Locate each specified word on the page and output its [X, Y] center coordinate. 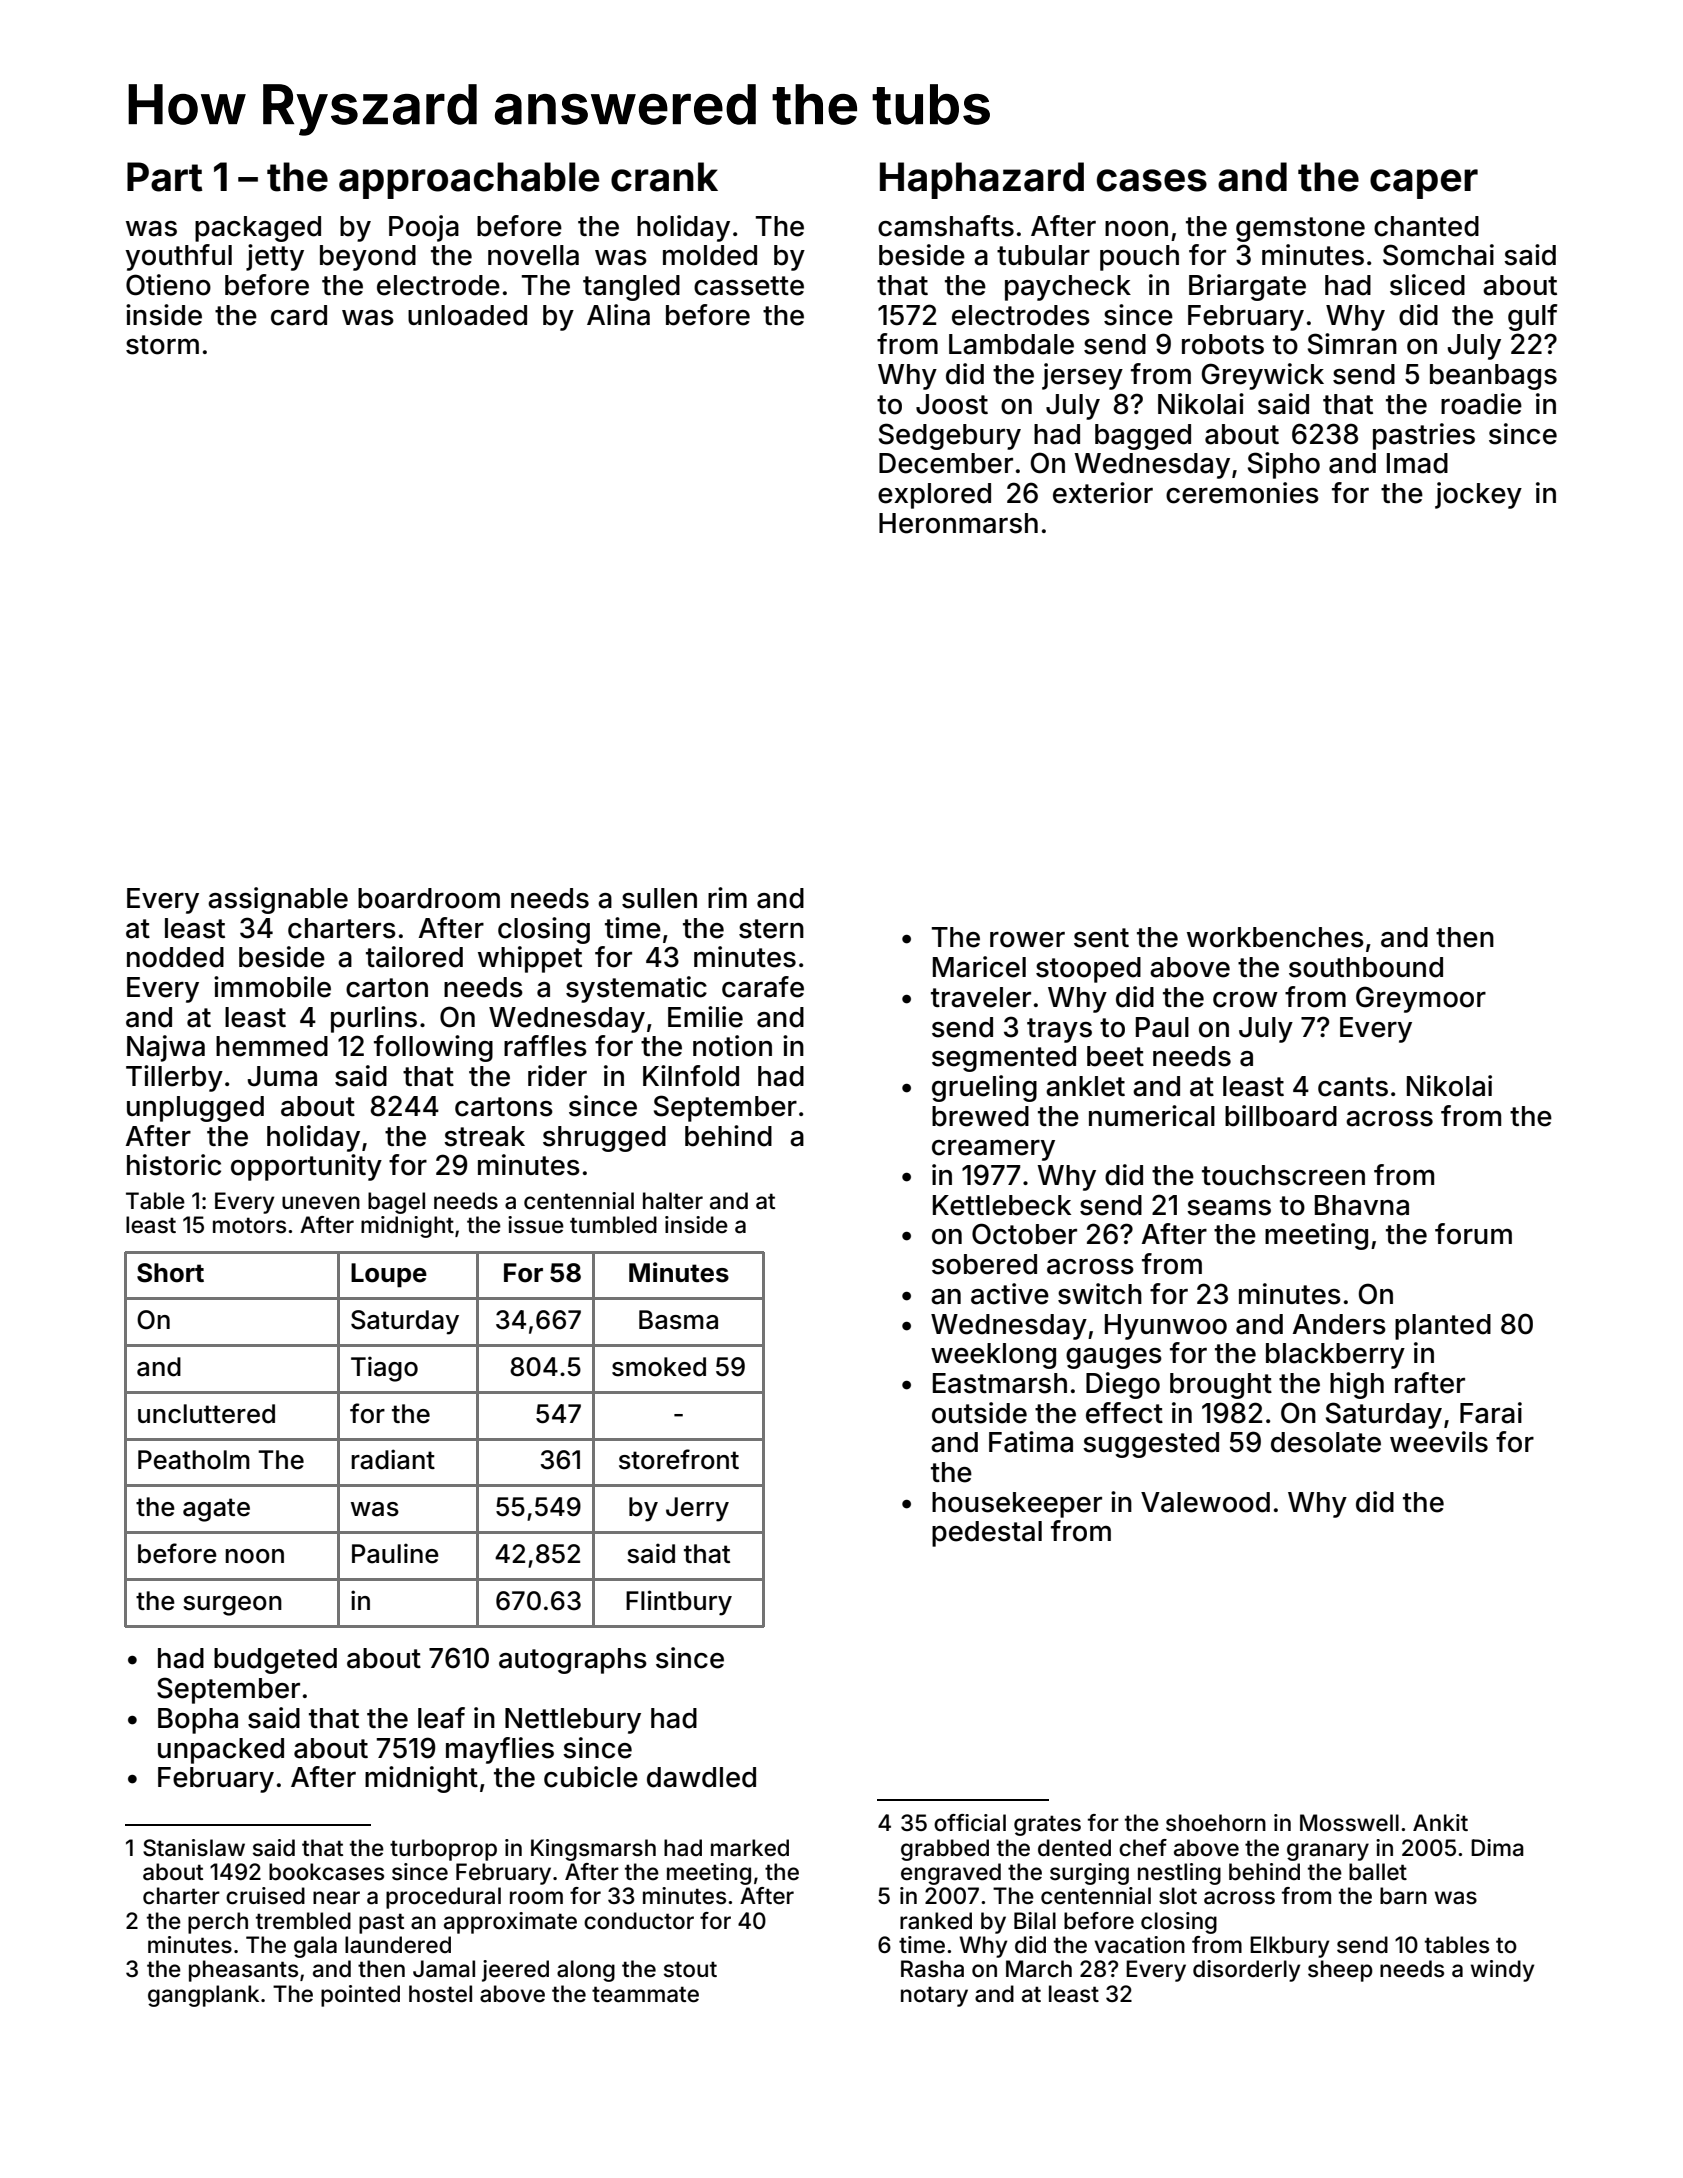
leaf [441, 1718]
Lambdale [1011, 344]
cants [1353, 1087]
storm [162, 345]
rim [727, 897]
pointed [360, 1996]
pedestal [987, 1534]
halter [673, 1201]
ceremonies [1242, 493]
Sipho [1284, 465]
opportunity [306, 1167]
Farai [1491, 1413]
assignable [278, 900]
